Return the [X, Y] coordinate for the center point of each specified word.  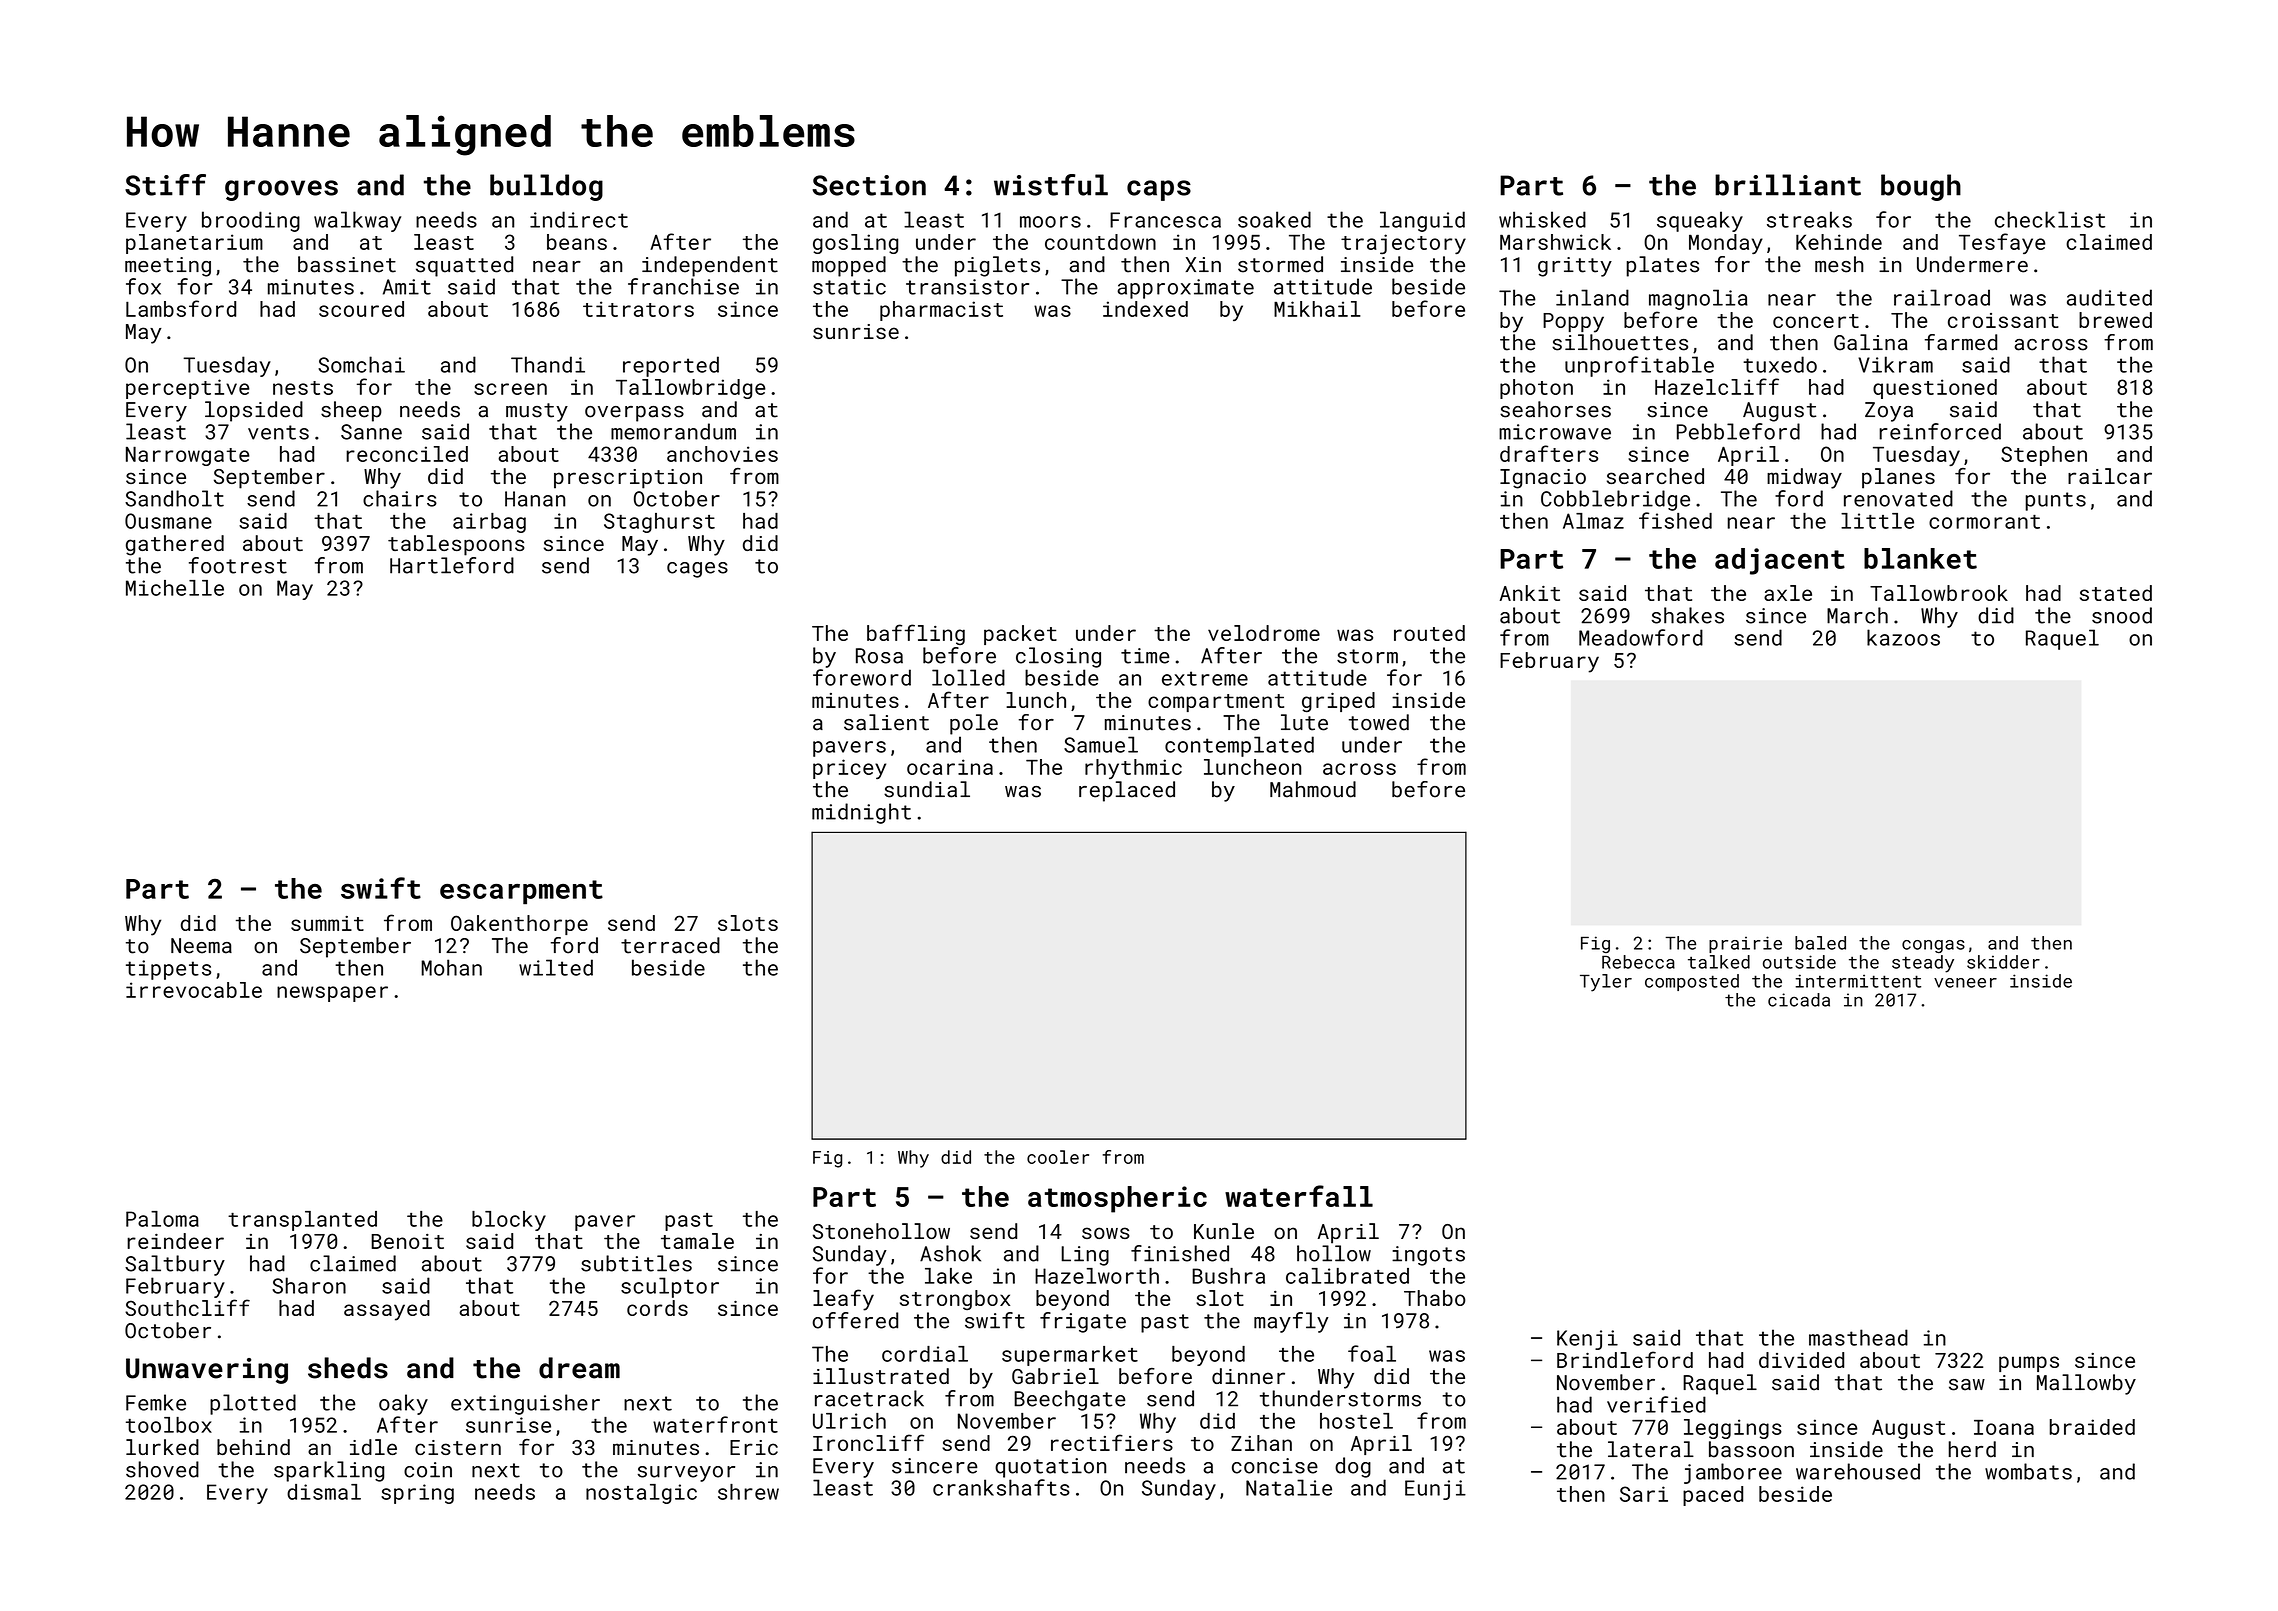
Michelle [175, 588]
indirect [579, 219]
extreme [1205, 678]
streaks [1809, 219]
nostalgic [641, 1494]
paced [1713, 1496]
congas [1933, 946]
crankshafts [1001, 1487]
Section [869, 185]
